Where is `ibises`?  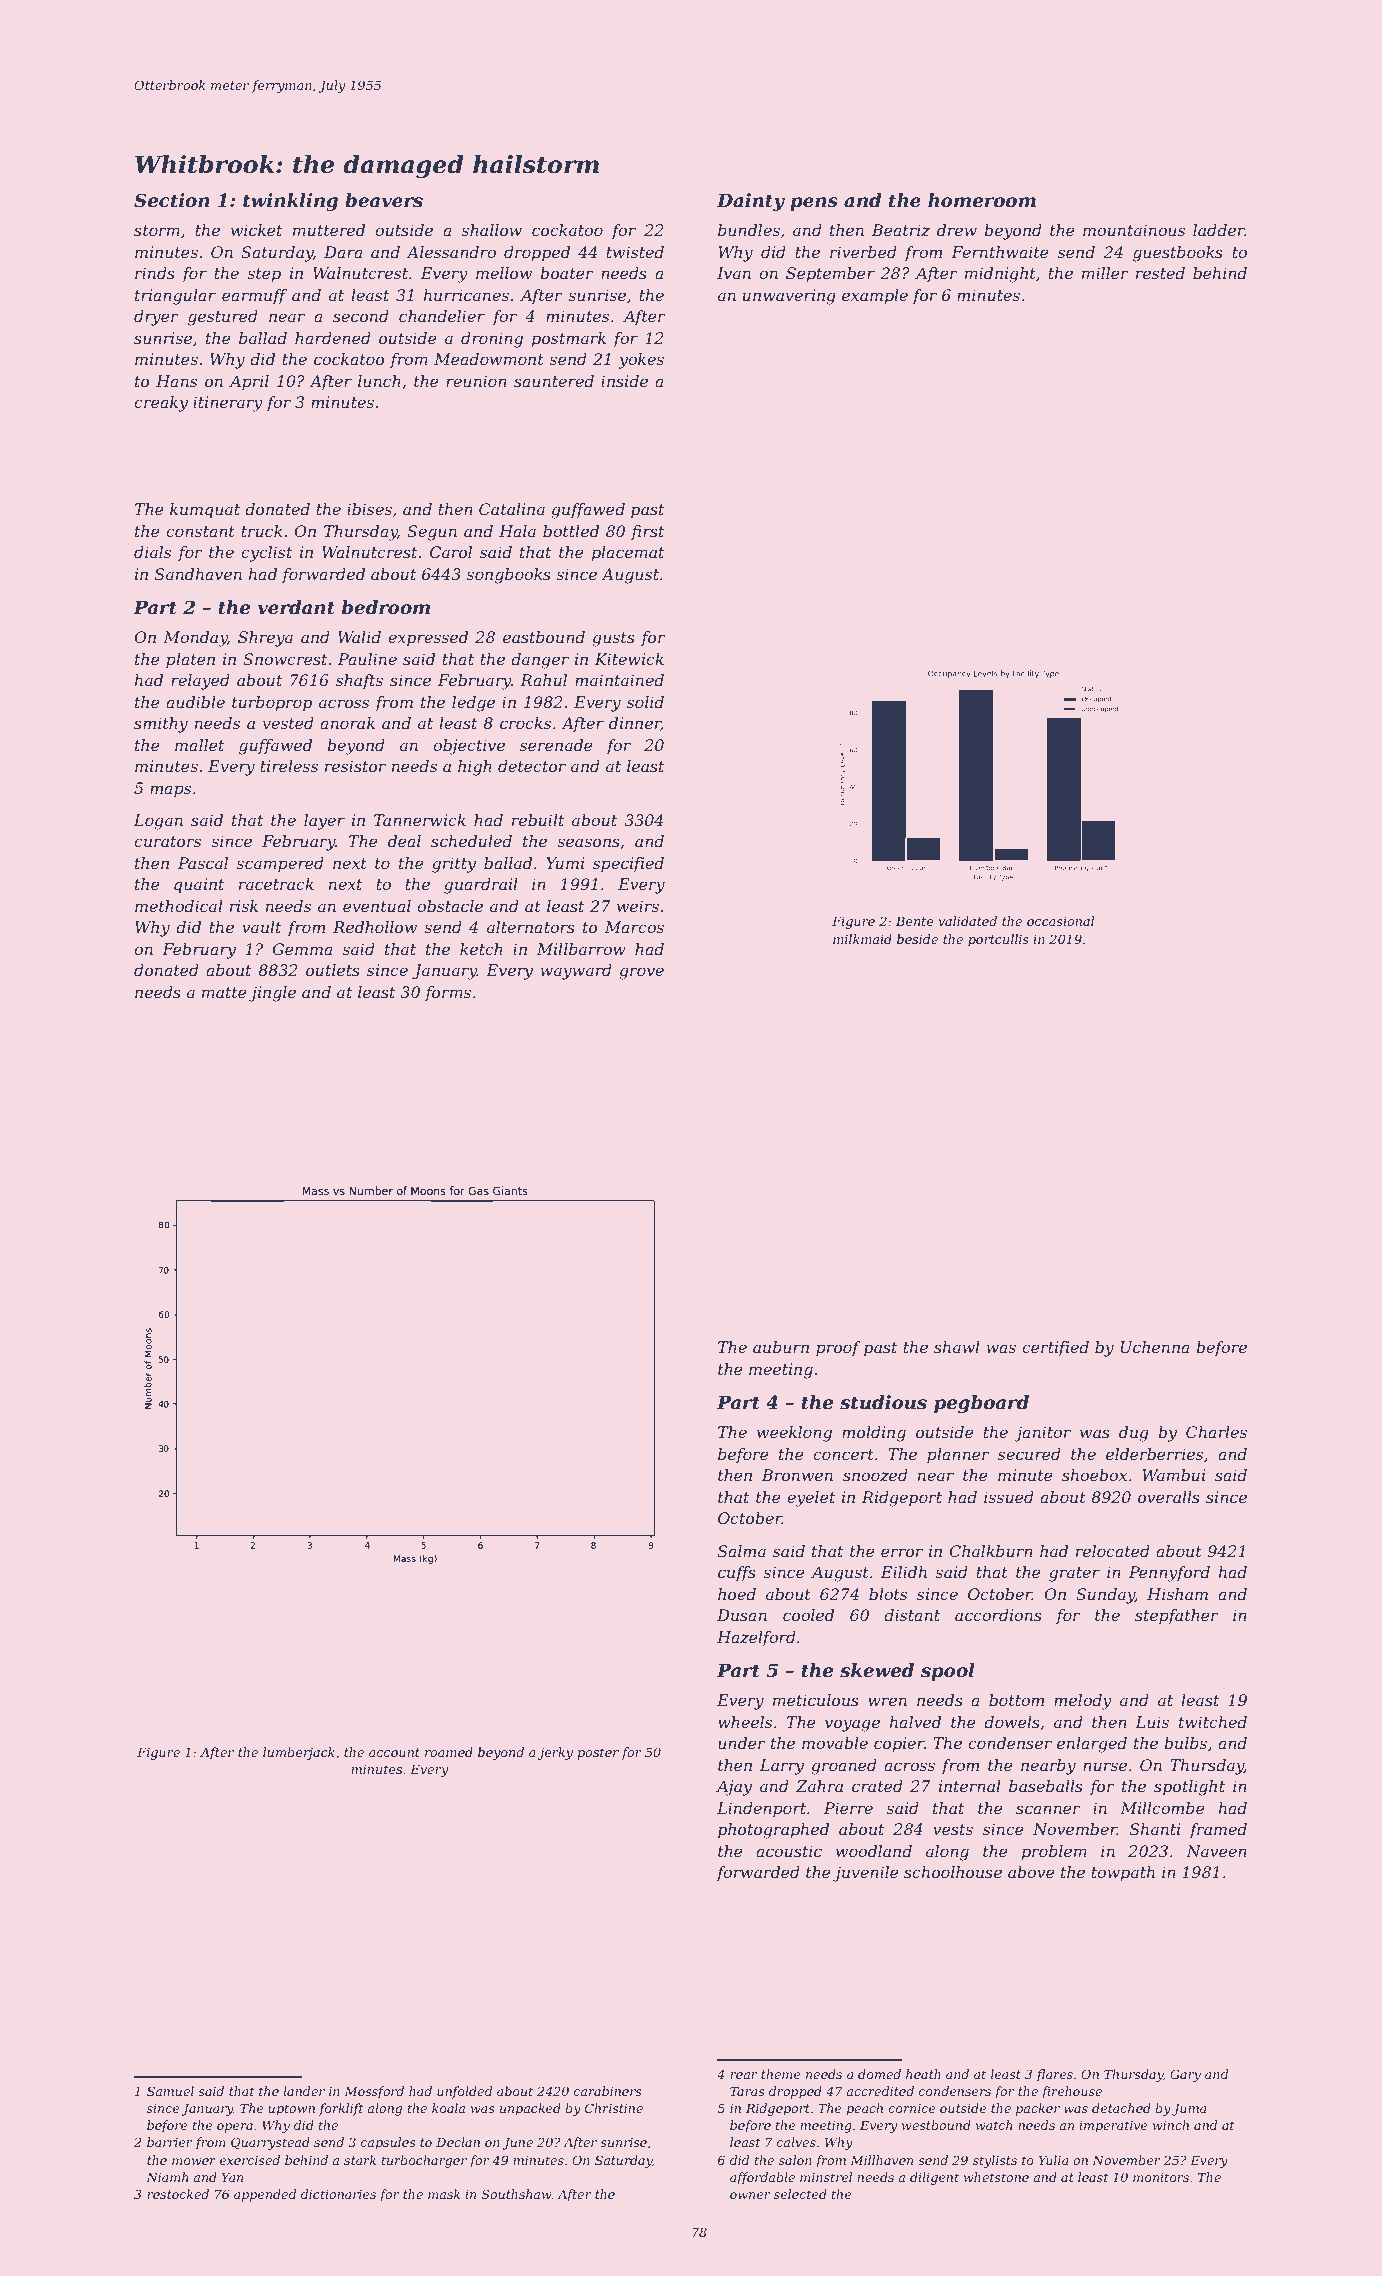
ibises is located at coordinates (369, 509).
